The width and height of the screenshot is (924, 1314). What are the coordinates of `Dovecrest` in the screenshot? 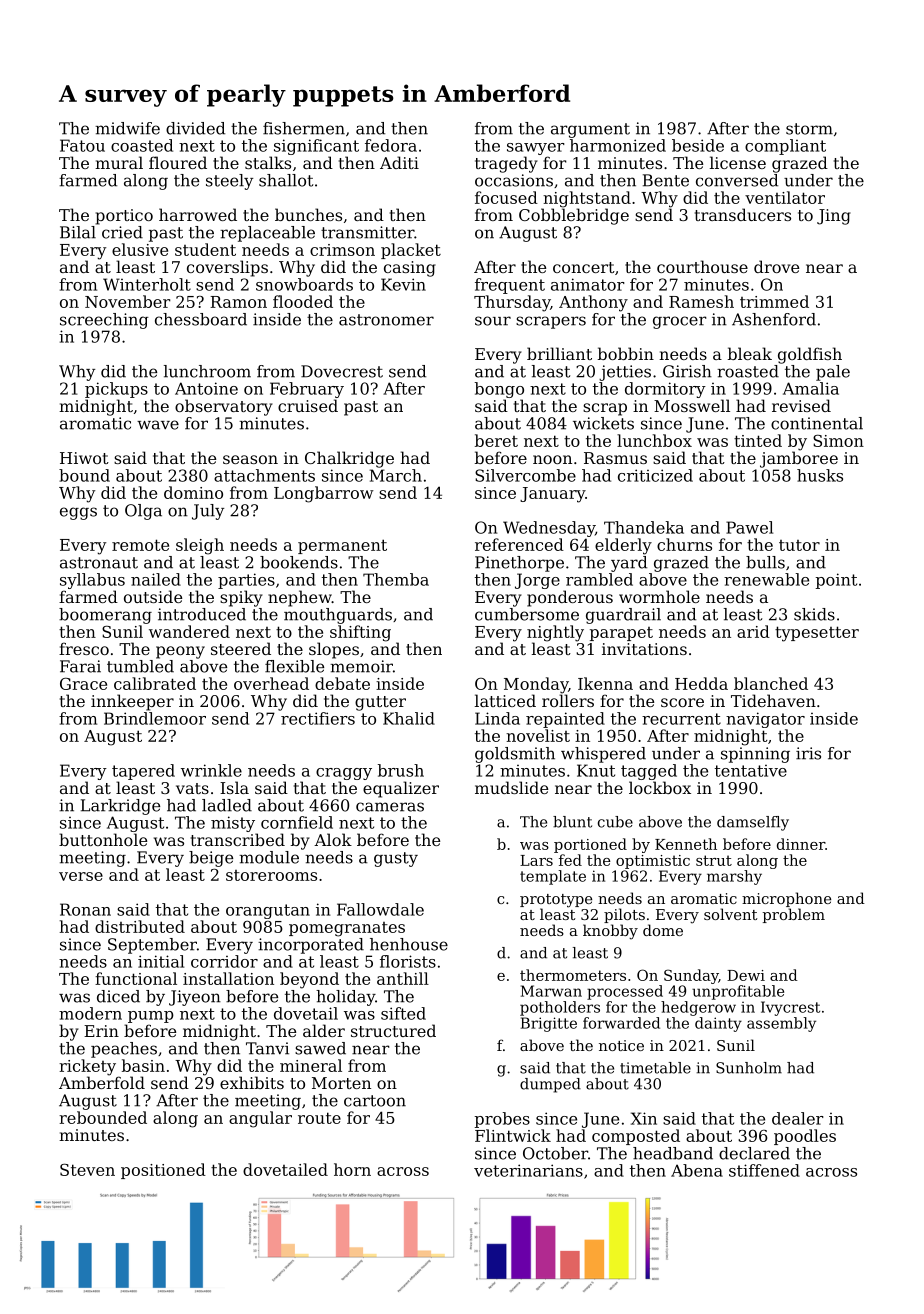 It's located at (342, 371).
